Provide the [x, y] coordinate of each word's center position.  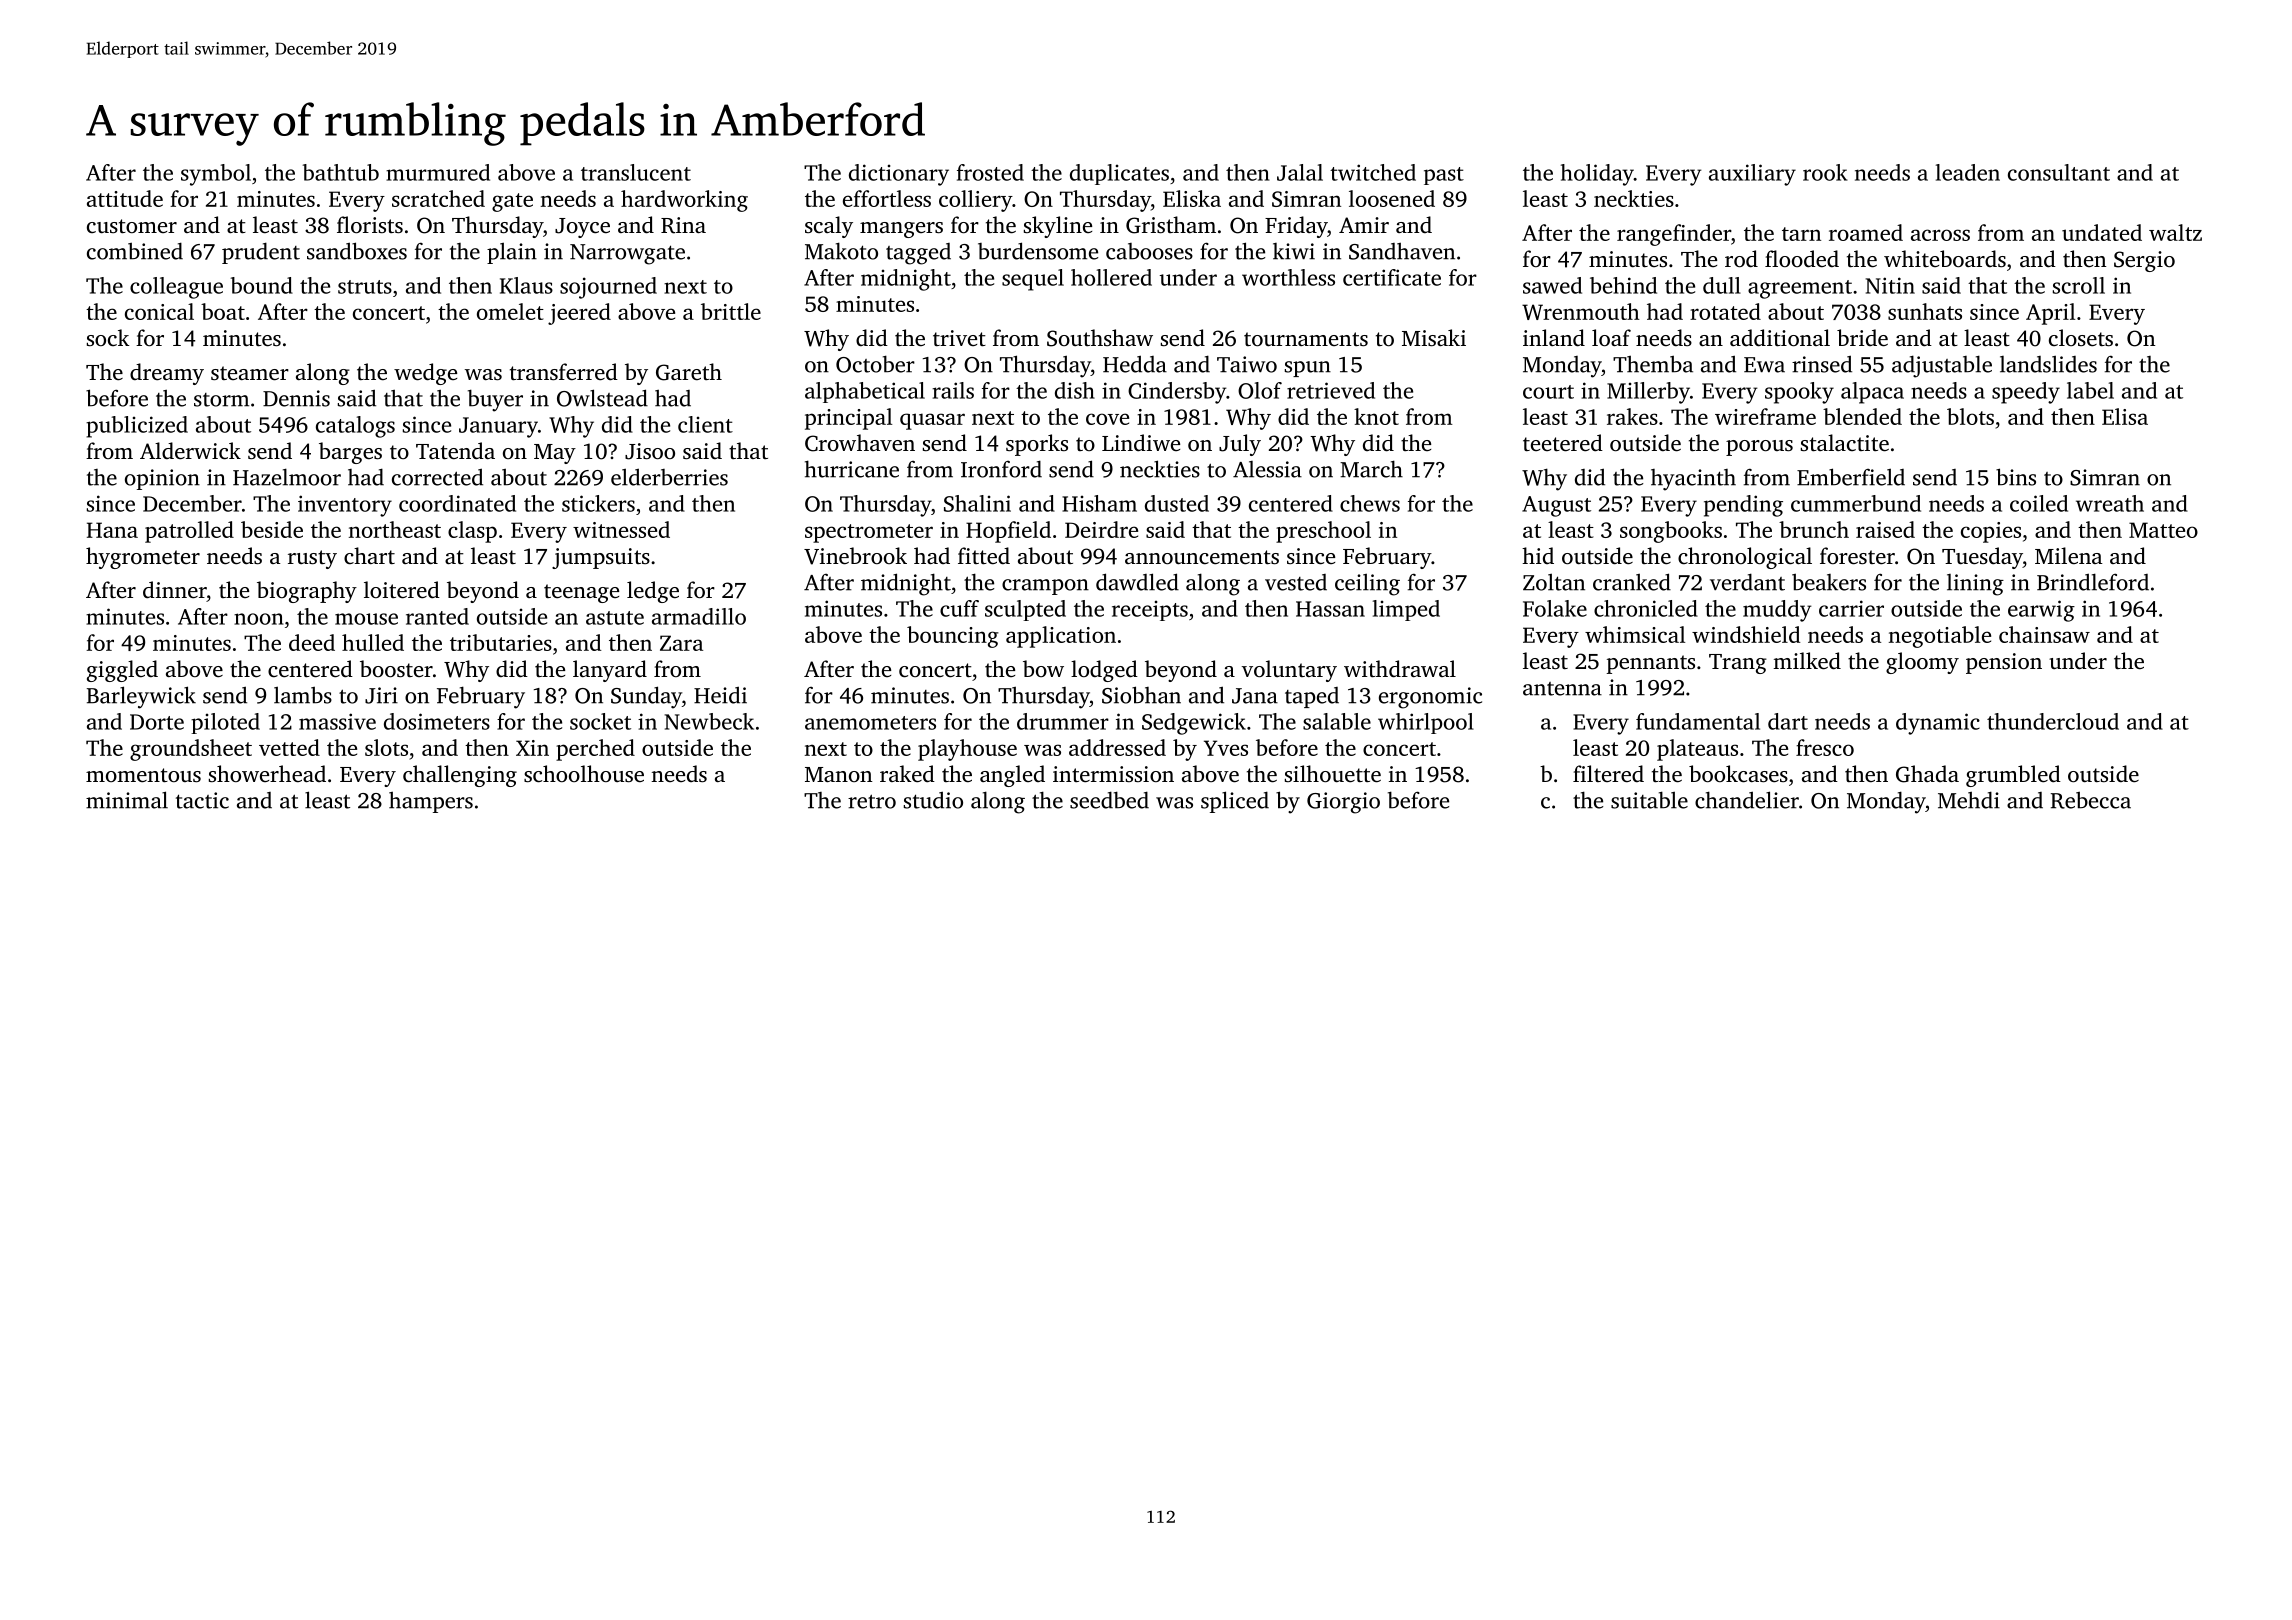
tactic [202, 800]
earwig [2041, 611]
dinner [175, 590]
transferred [564, 372]
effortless [887, 198]
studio [933, 800]
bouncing [953, 637]
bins [2016, 477]
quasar [932, 421]
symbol [216, 175]
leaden [1968, 172]
